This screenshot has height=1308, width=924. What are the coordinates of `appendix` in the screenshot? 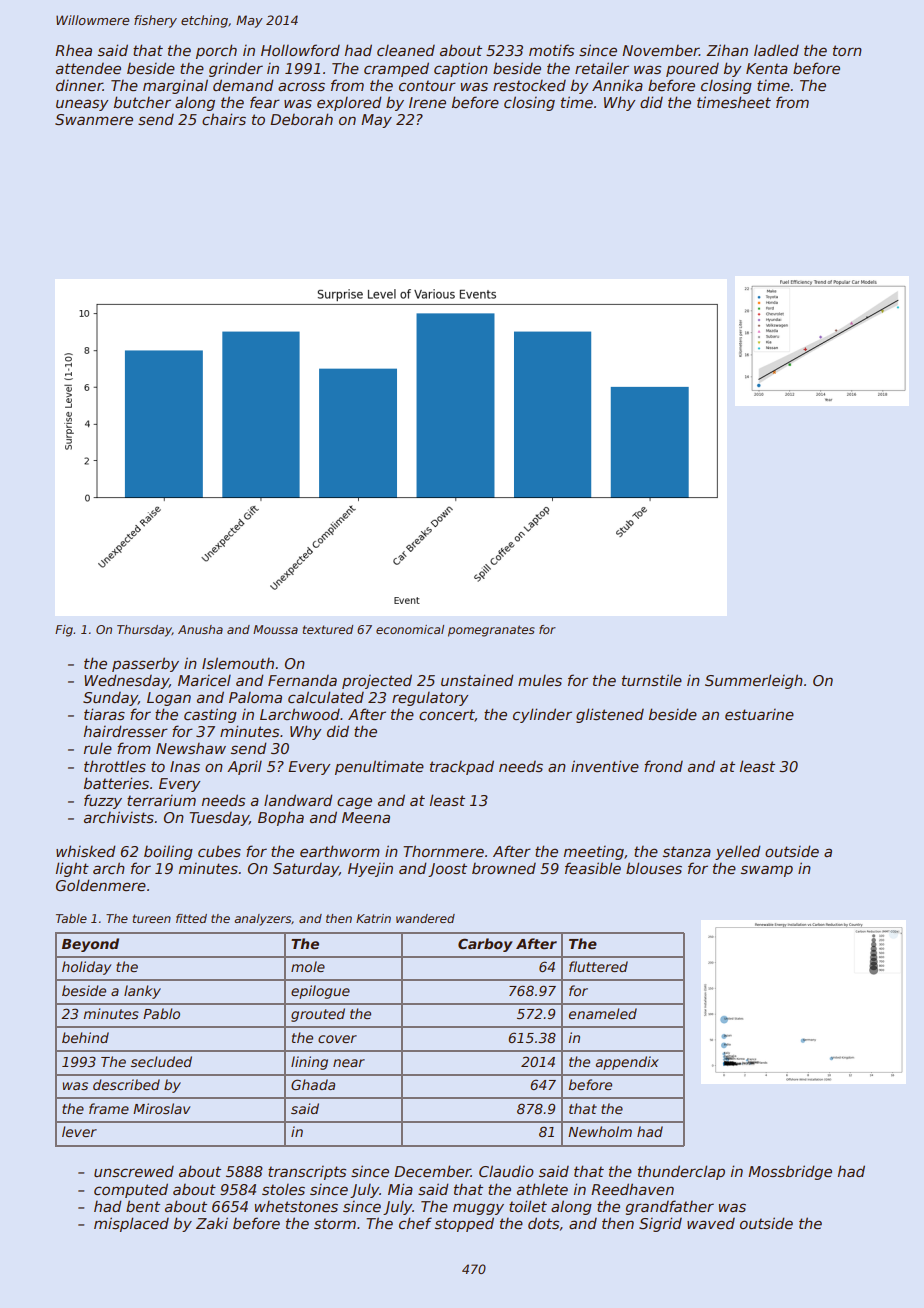 It's located at (627, 1063).
